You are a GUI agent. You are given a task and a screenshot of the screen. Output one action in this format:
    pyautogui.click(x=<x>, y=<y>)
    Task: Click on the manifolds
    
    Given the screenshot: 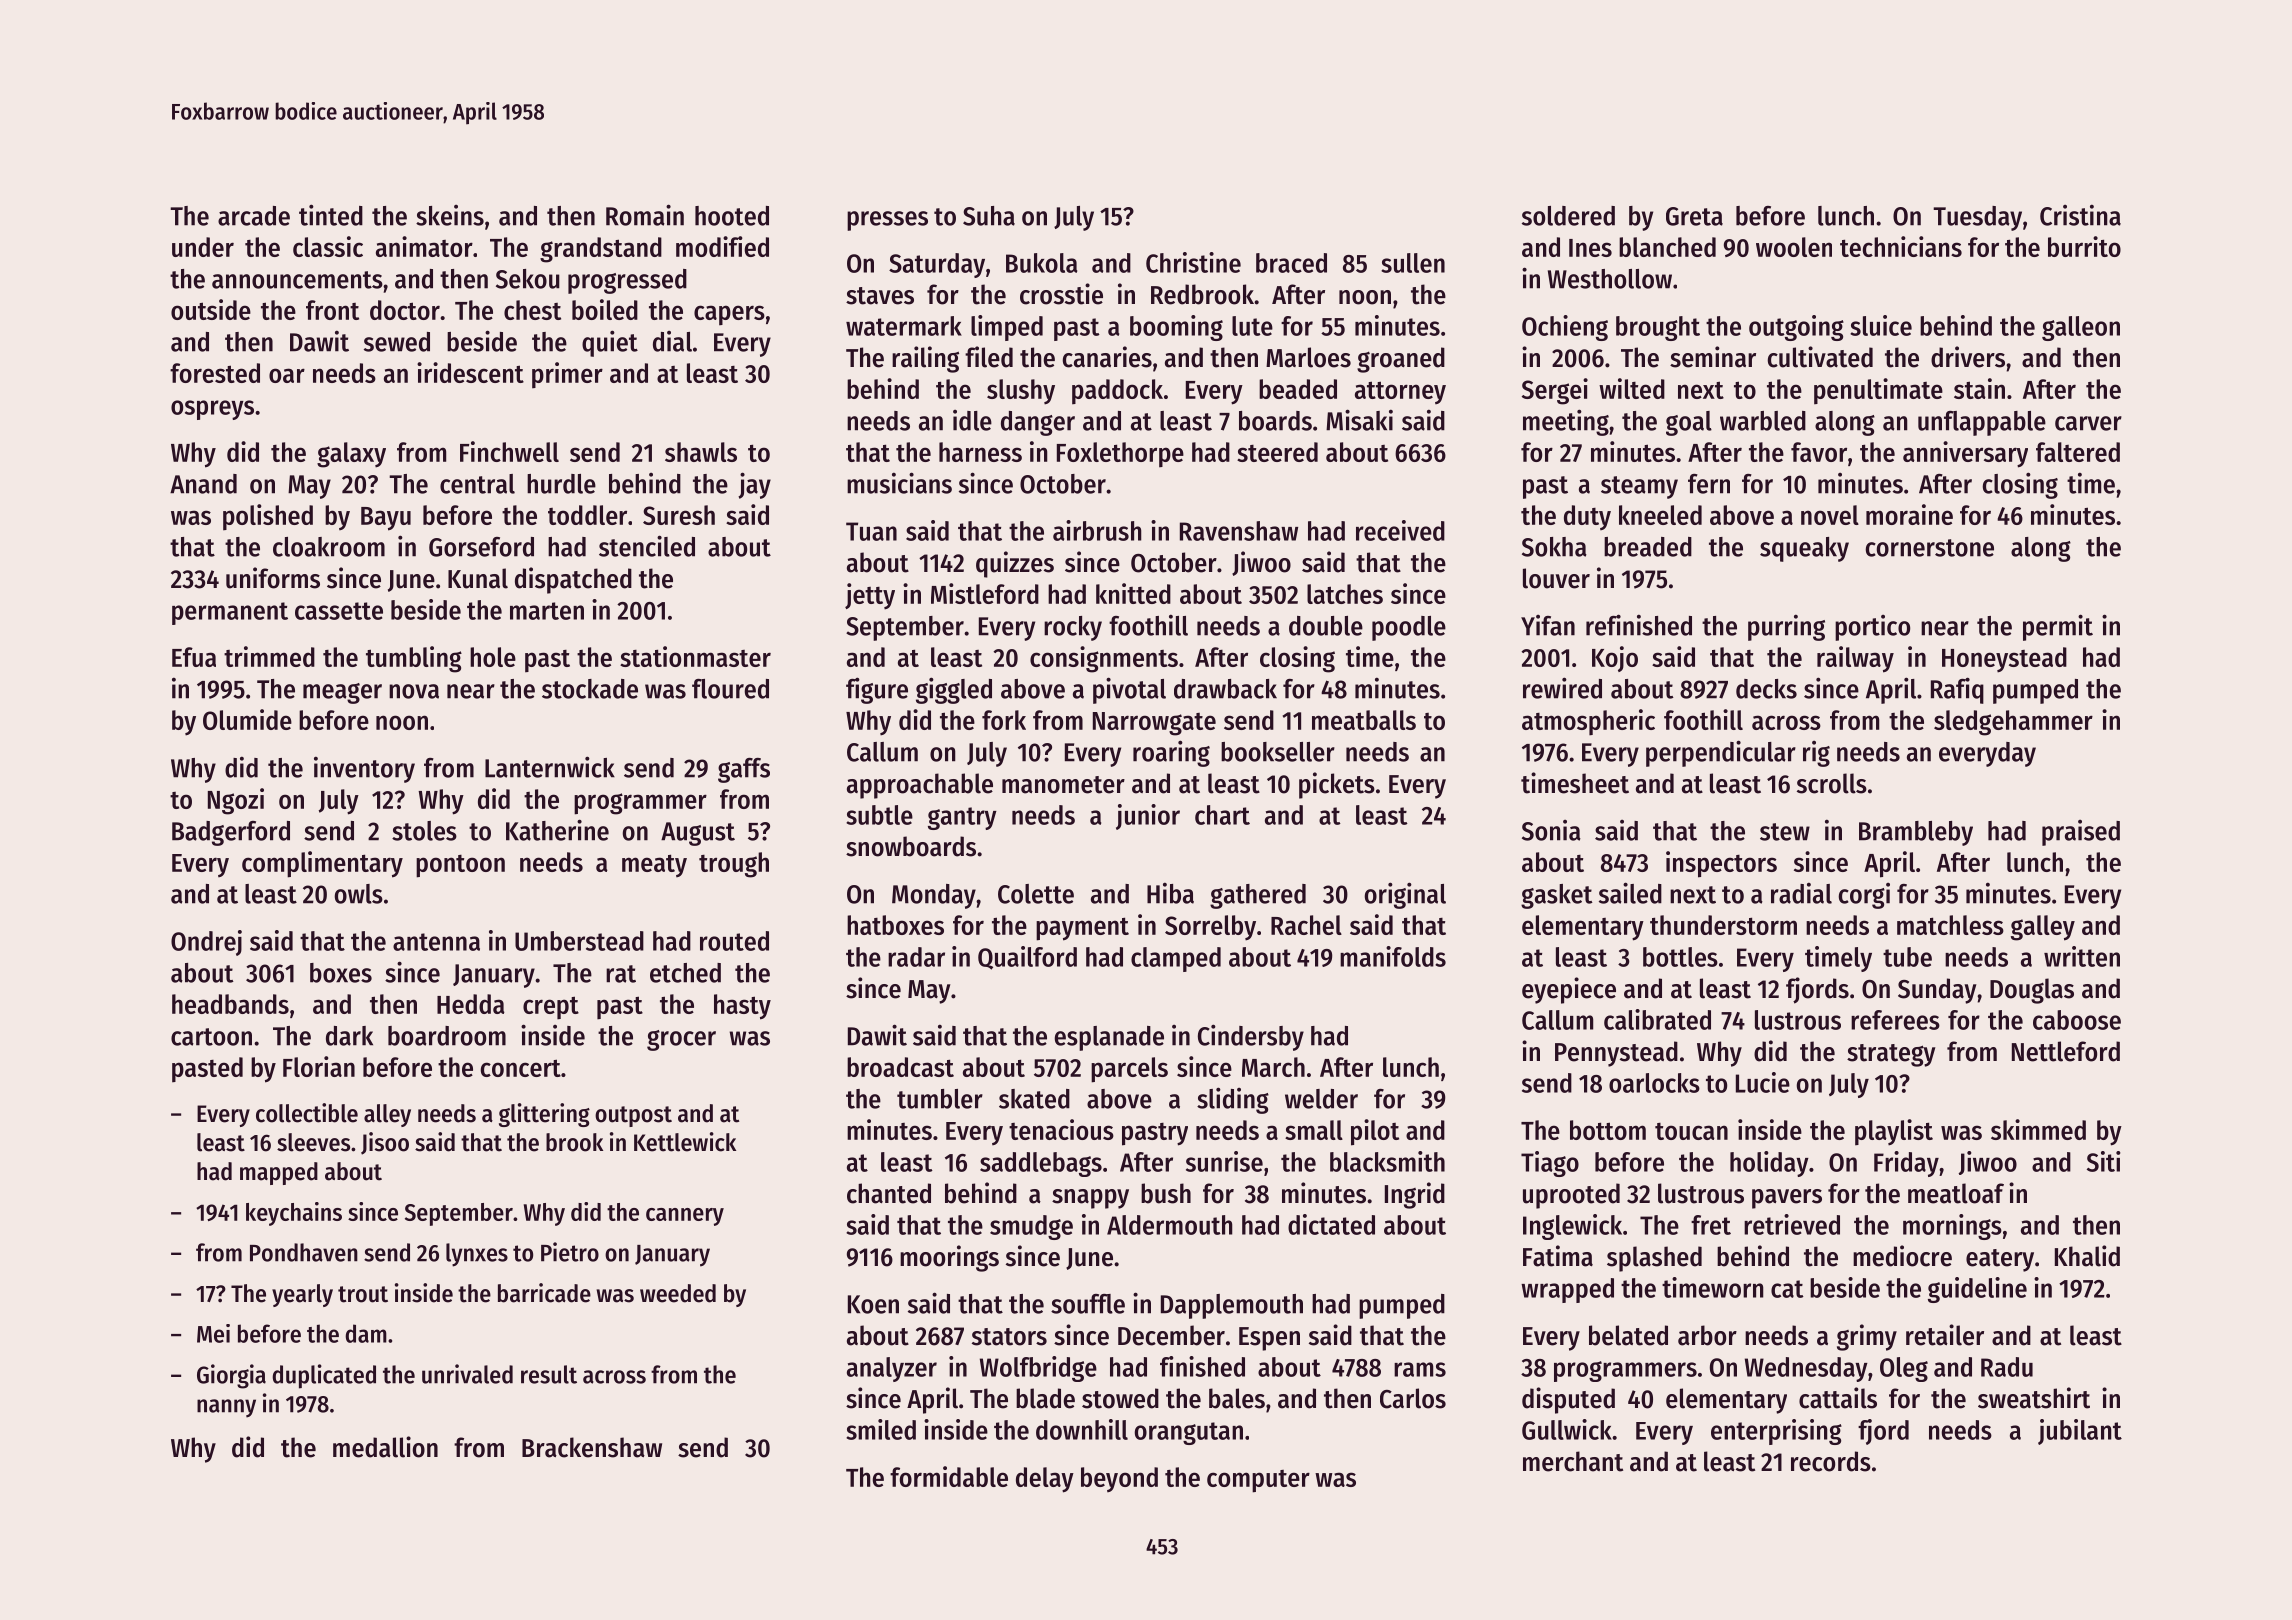 What is the action you would take?
    pyautogui.click(x=1393, y=956)
